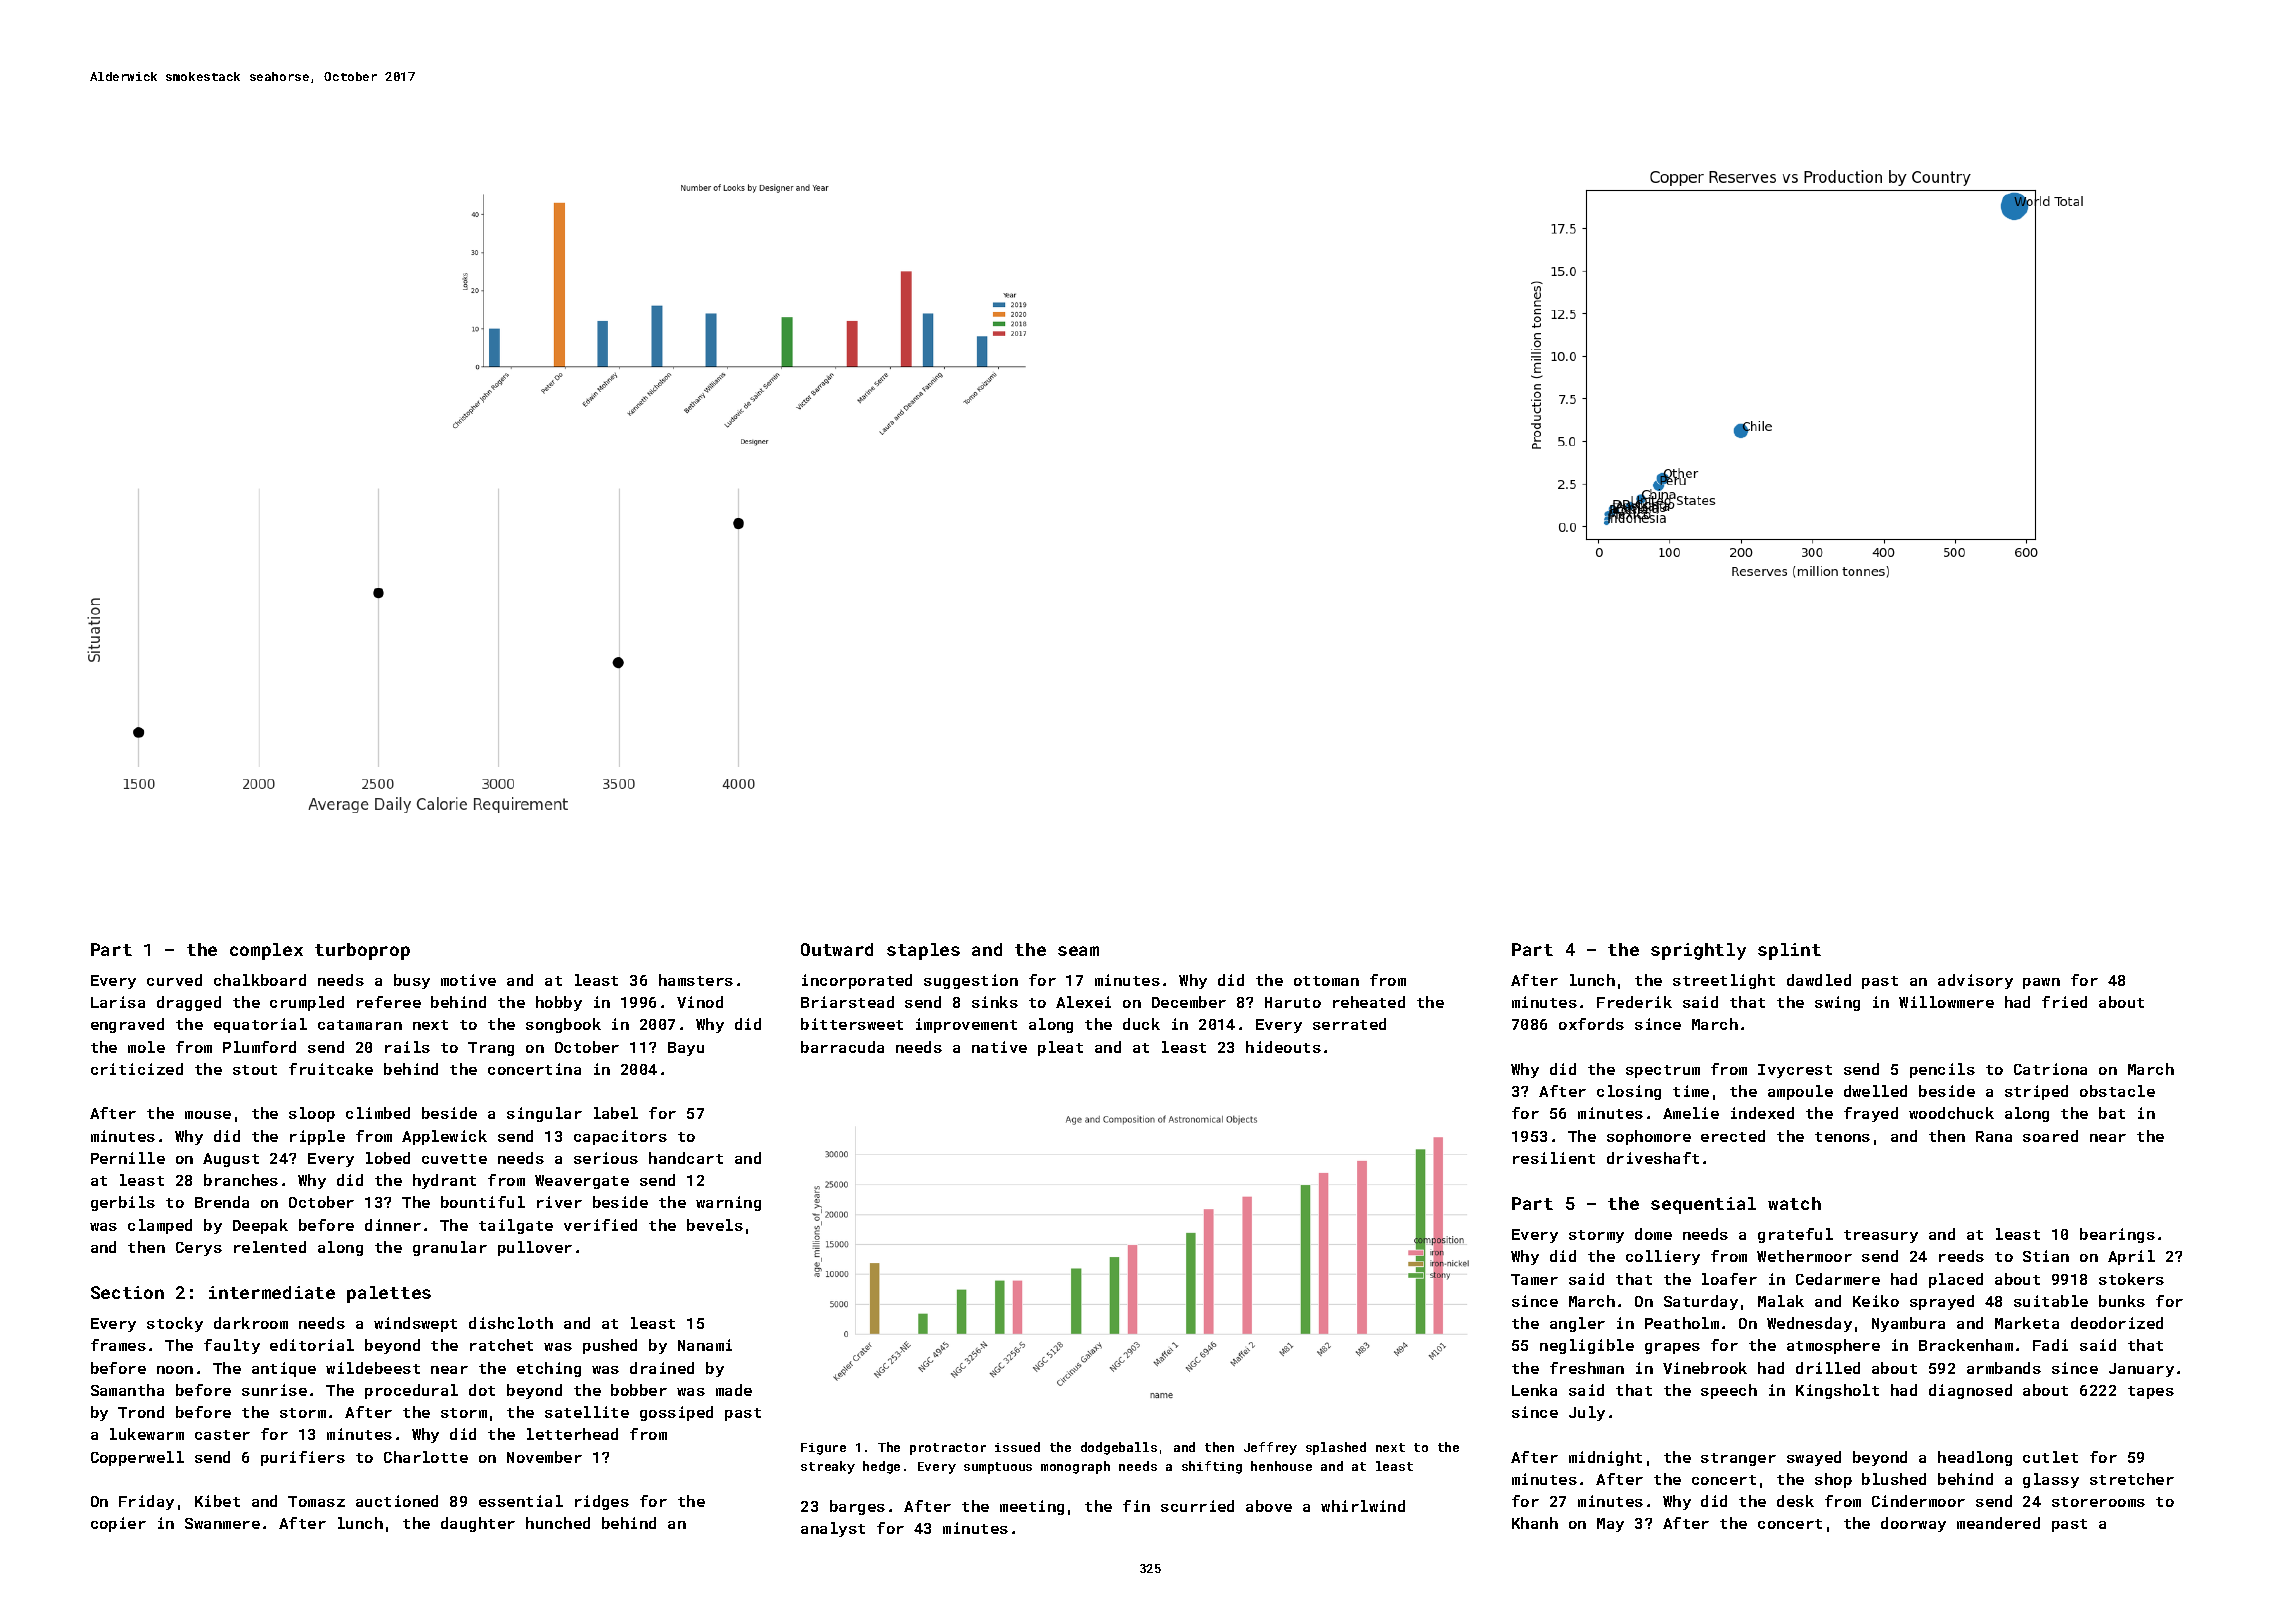 The image size is (2278, 1611). I want to click on streetlight, so click(1724, 981).
